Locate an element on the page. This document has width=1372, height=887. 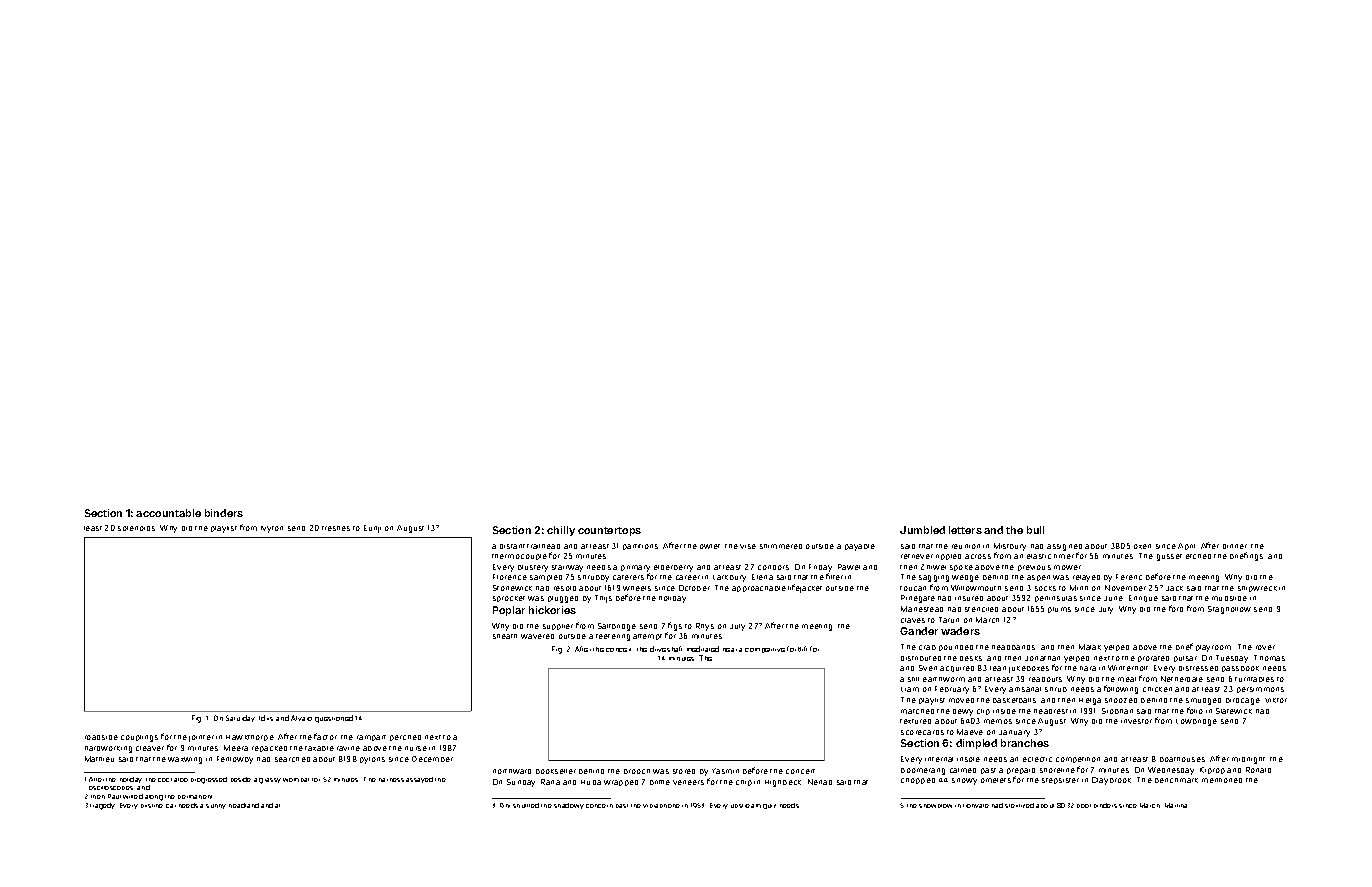
solenoids is located at coordinates (136, 528).
